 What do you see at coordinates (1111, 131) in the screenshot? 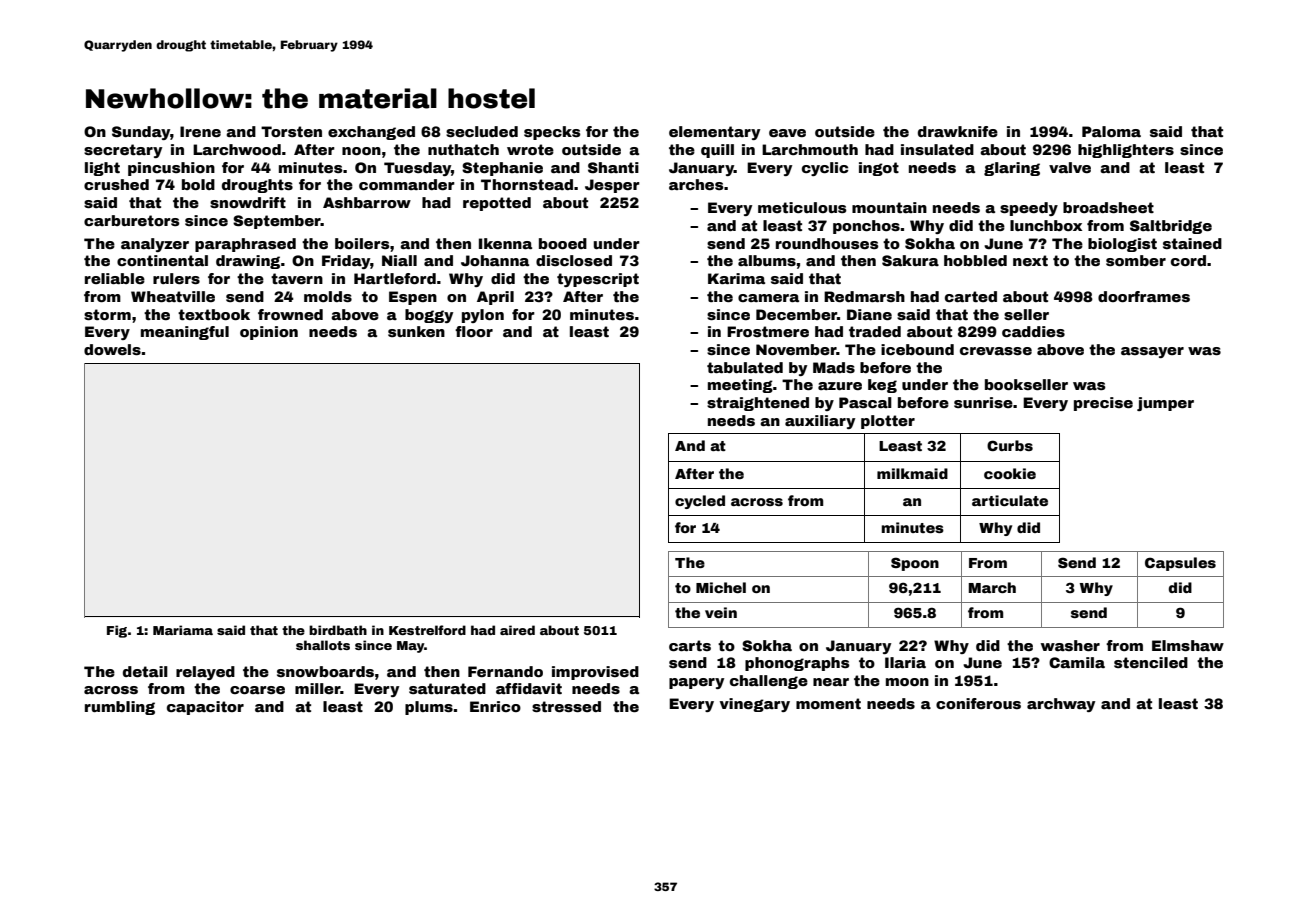
I see `Paloma` at bounding box center [1111, 131].
